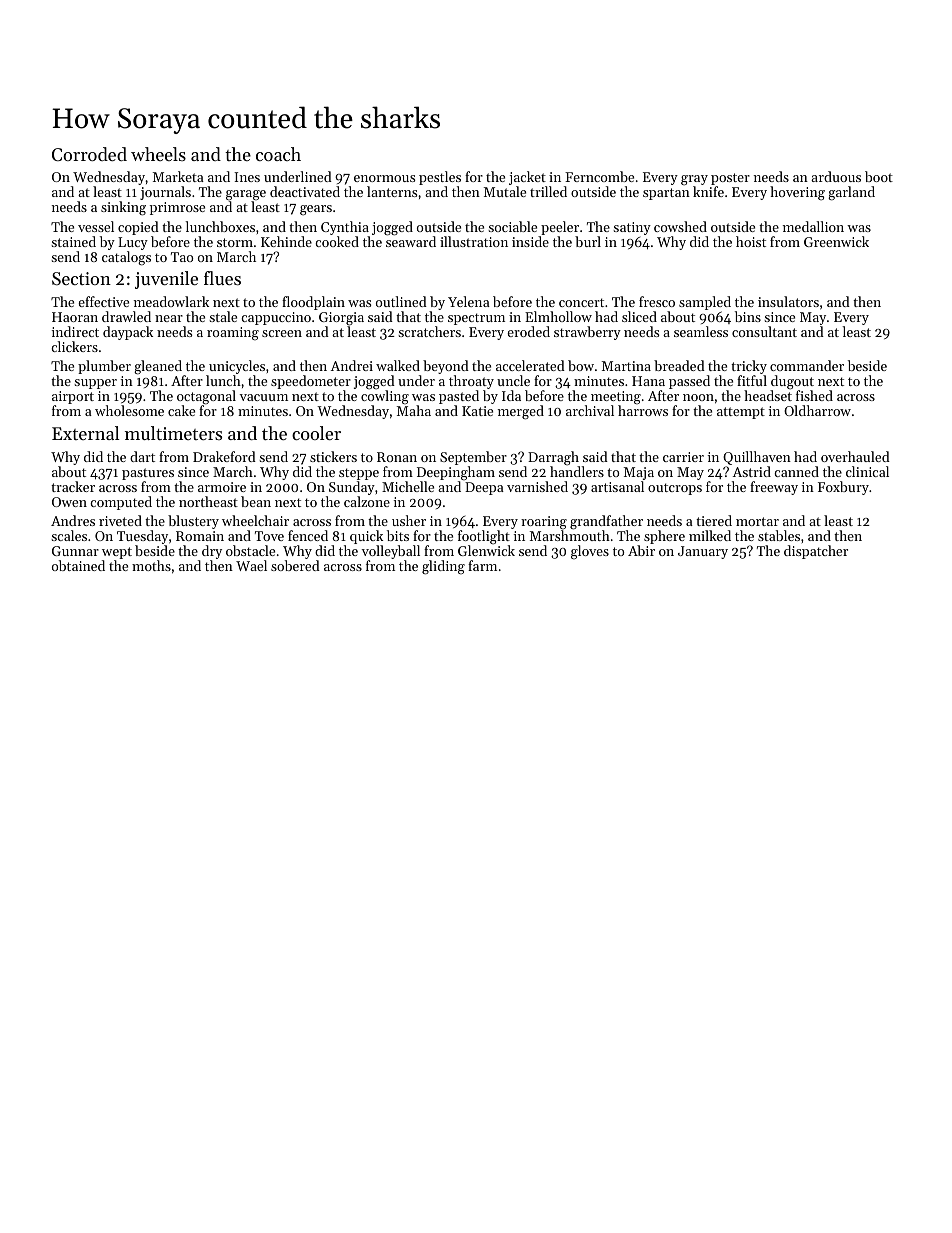 Image resolution: width=952 pixels, height=1233 pixels. What do you see at coordinates (788, 301) in the screenshot?
I see `insulators` at bounding box center [788, 301].
